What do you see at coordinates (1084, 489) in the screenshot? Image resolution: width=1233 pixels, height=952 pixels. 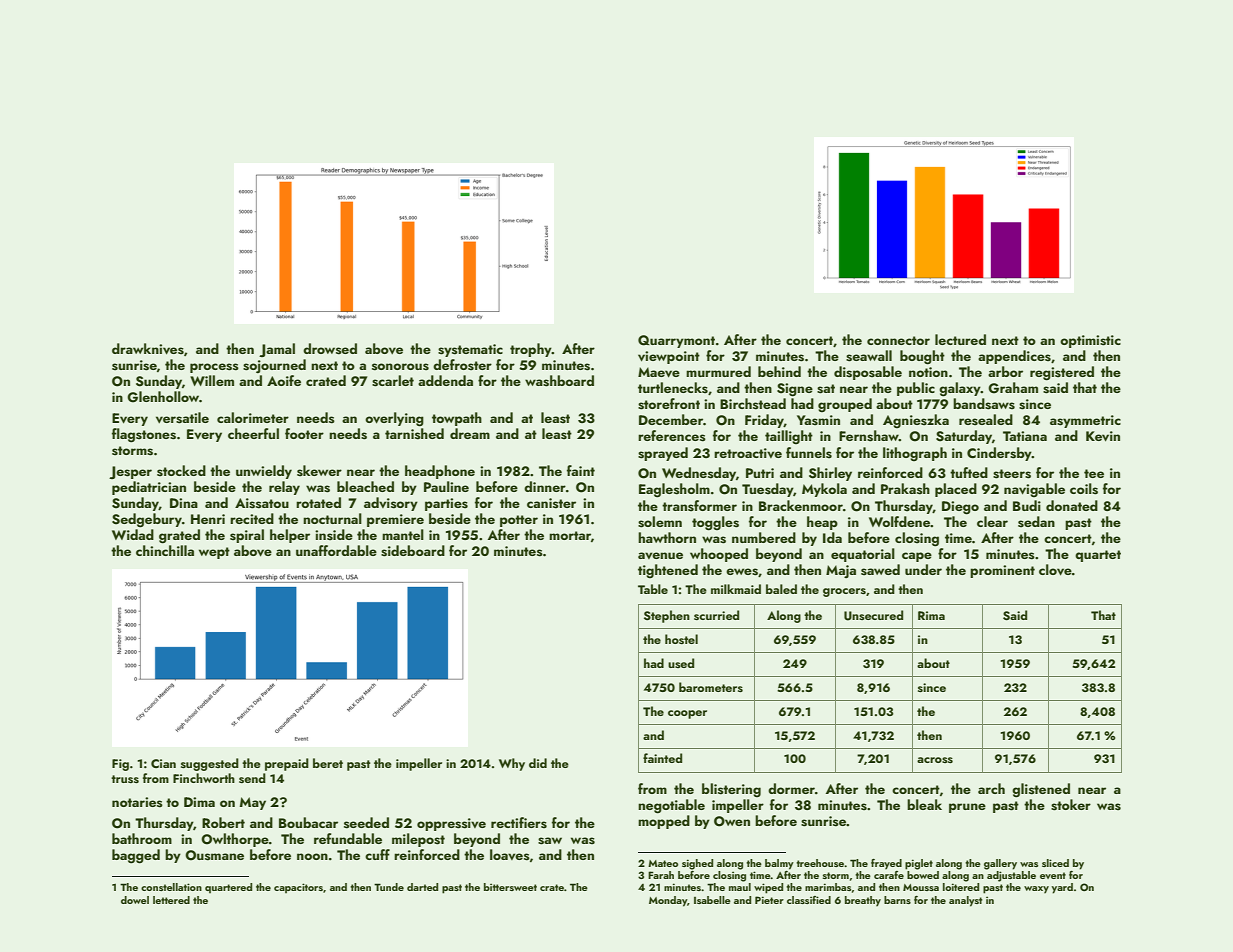 I see `coils` at bounding box center [1084, 489].
